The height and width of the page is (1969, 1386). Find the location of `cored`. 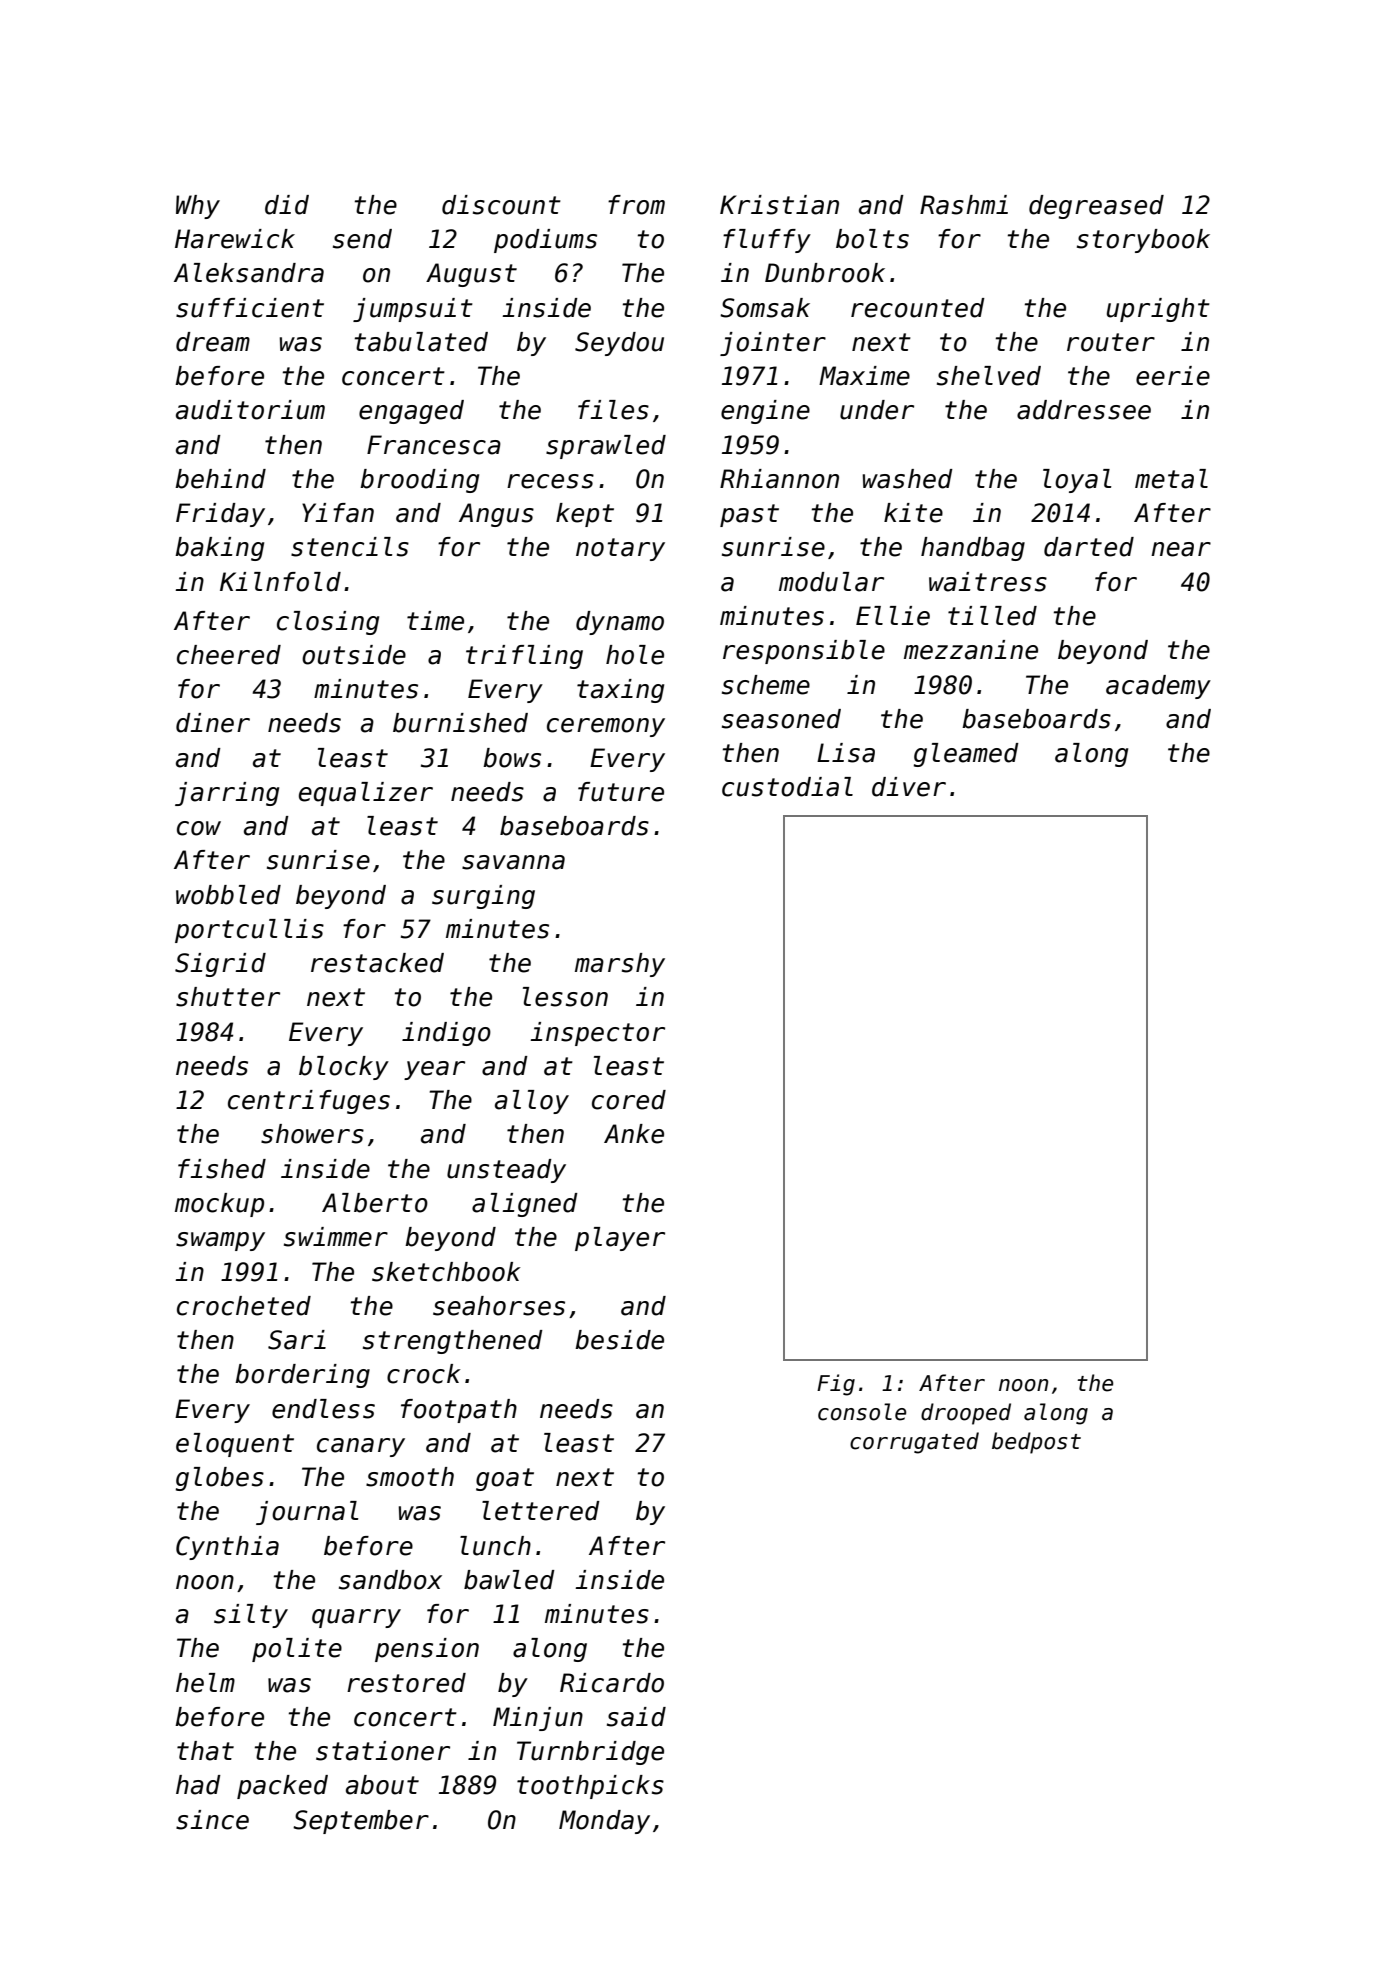

cored is located at coordinates (629, 1100).
